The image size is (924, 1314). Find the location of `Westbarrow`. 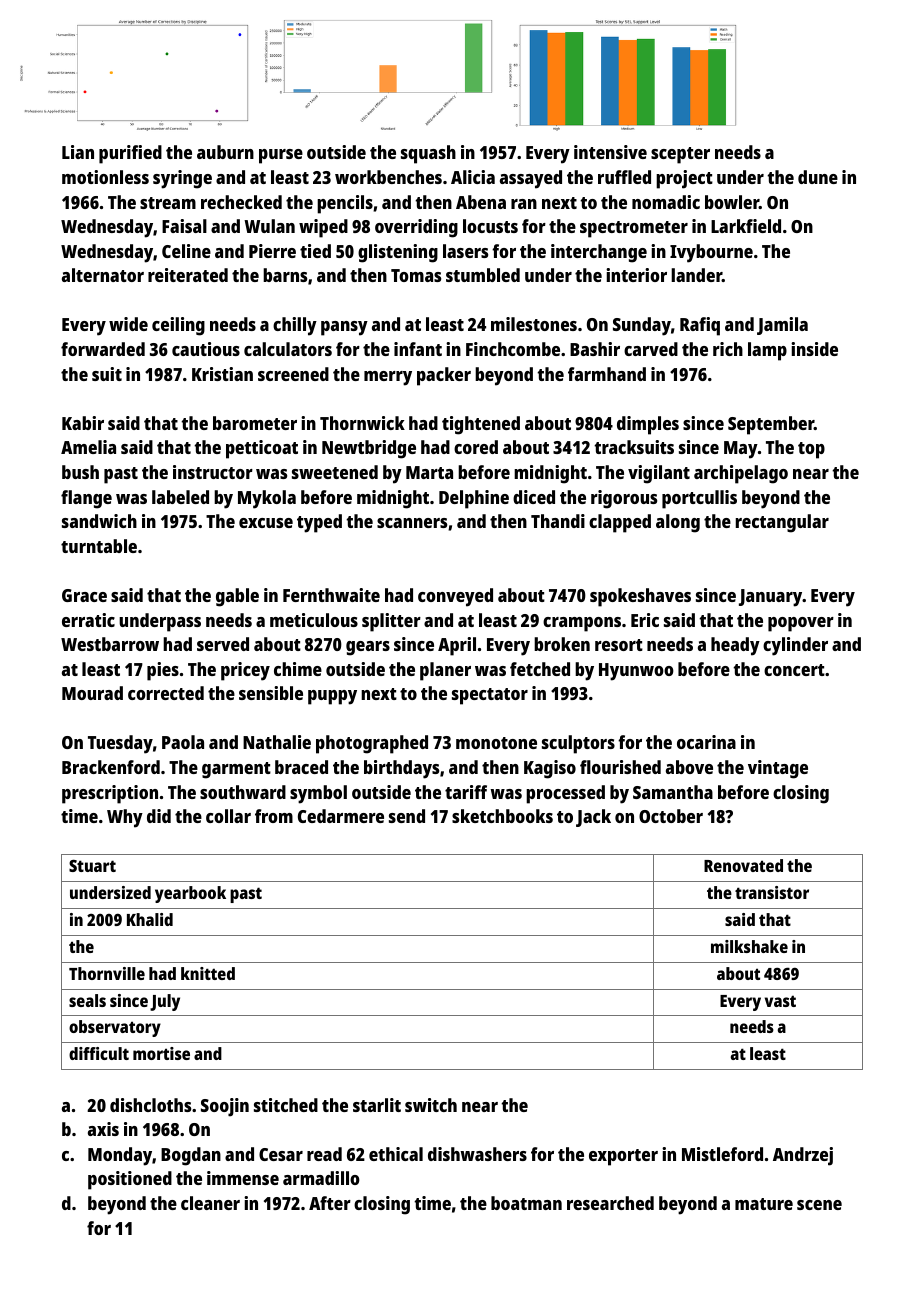

Westbarrow is located at coordinates (110, 644).
